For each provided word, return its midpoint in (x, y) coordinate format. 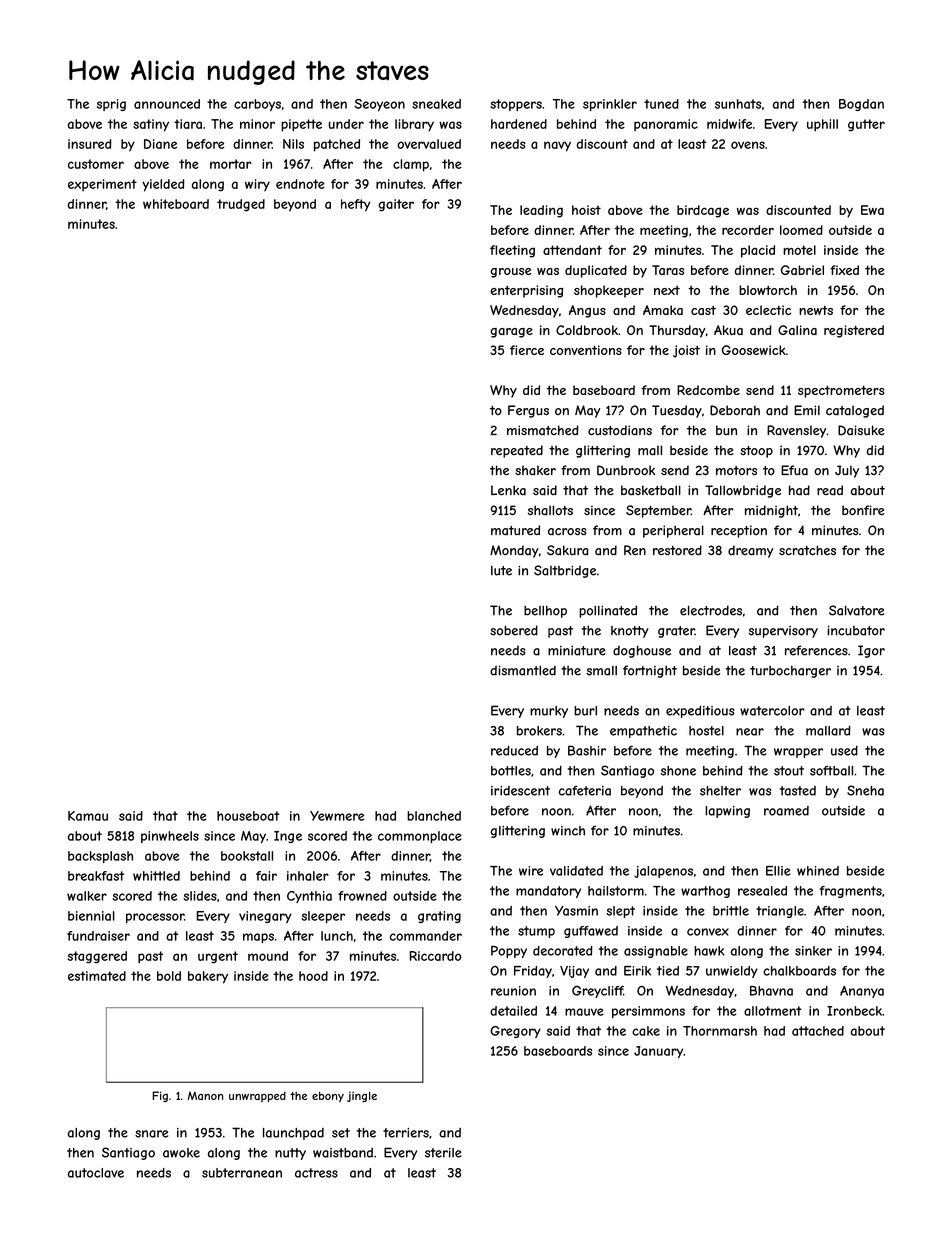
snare (151, 1134)
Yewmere (337, 816)
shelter (720, 791)
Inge (288, 837)
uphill (822, 125)
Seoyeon (379, 105)
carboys (257, 105)
